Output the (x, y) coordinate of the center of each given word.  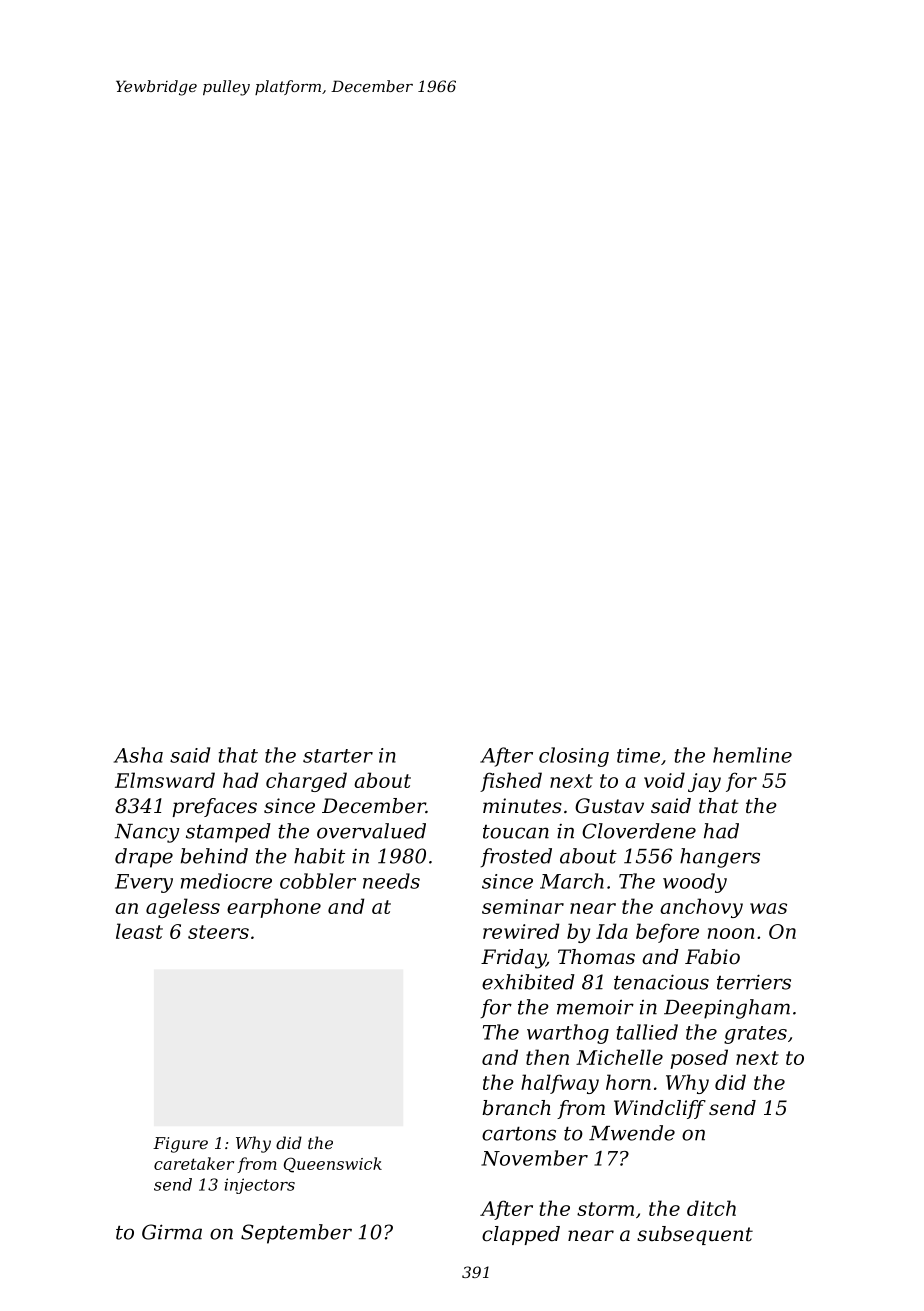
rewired (521, 931)
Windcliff (660, 1109)
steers (218, 932)
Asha (138, 755)
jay (704, 782)
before (667, 933)
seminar (523, 906)
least (139, 931)
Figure (180, 1145)
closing (574, 757)
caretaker (194, 1163)
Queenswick (333, 1165)
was (768, 908)
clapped (521, 1235)
